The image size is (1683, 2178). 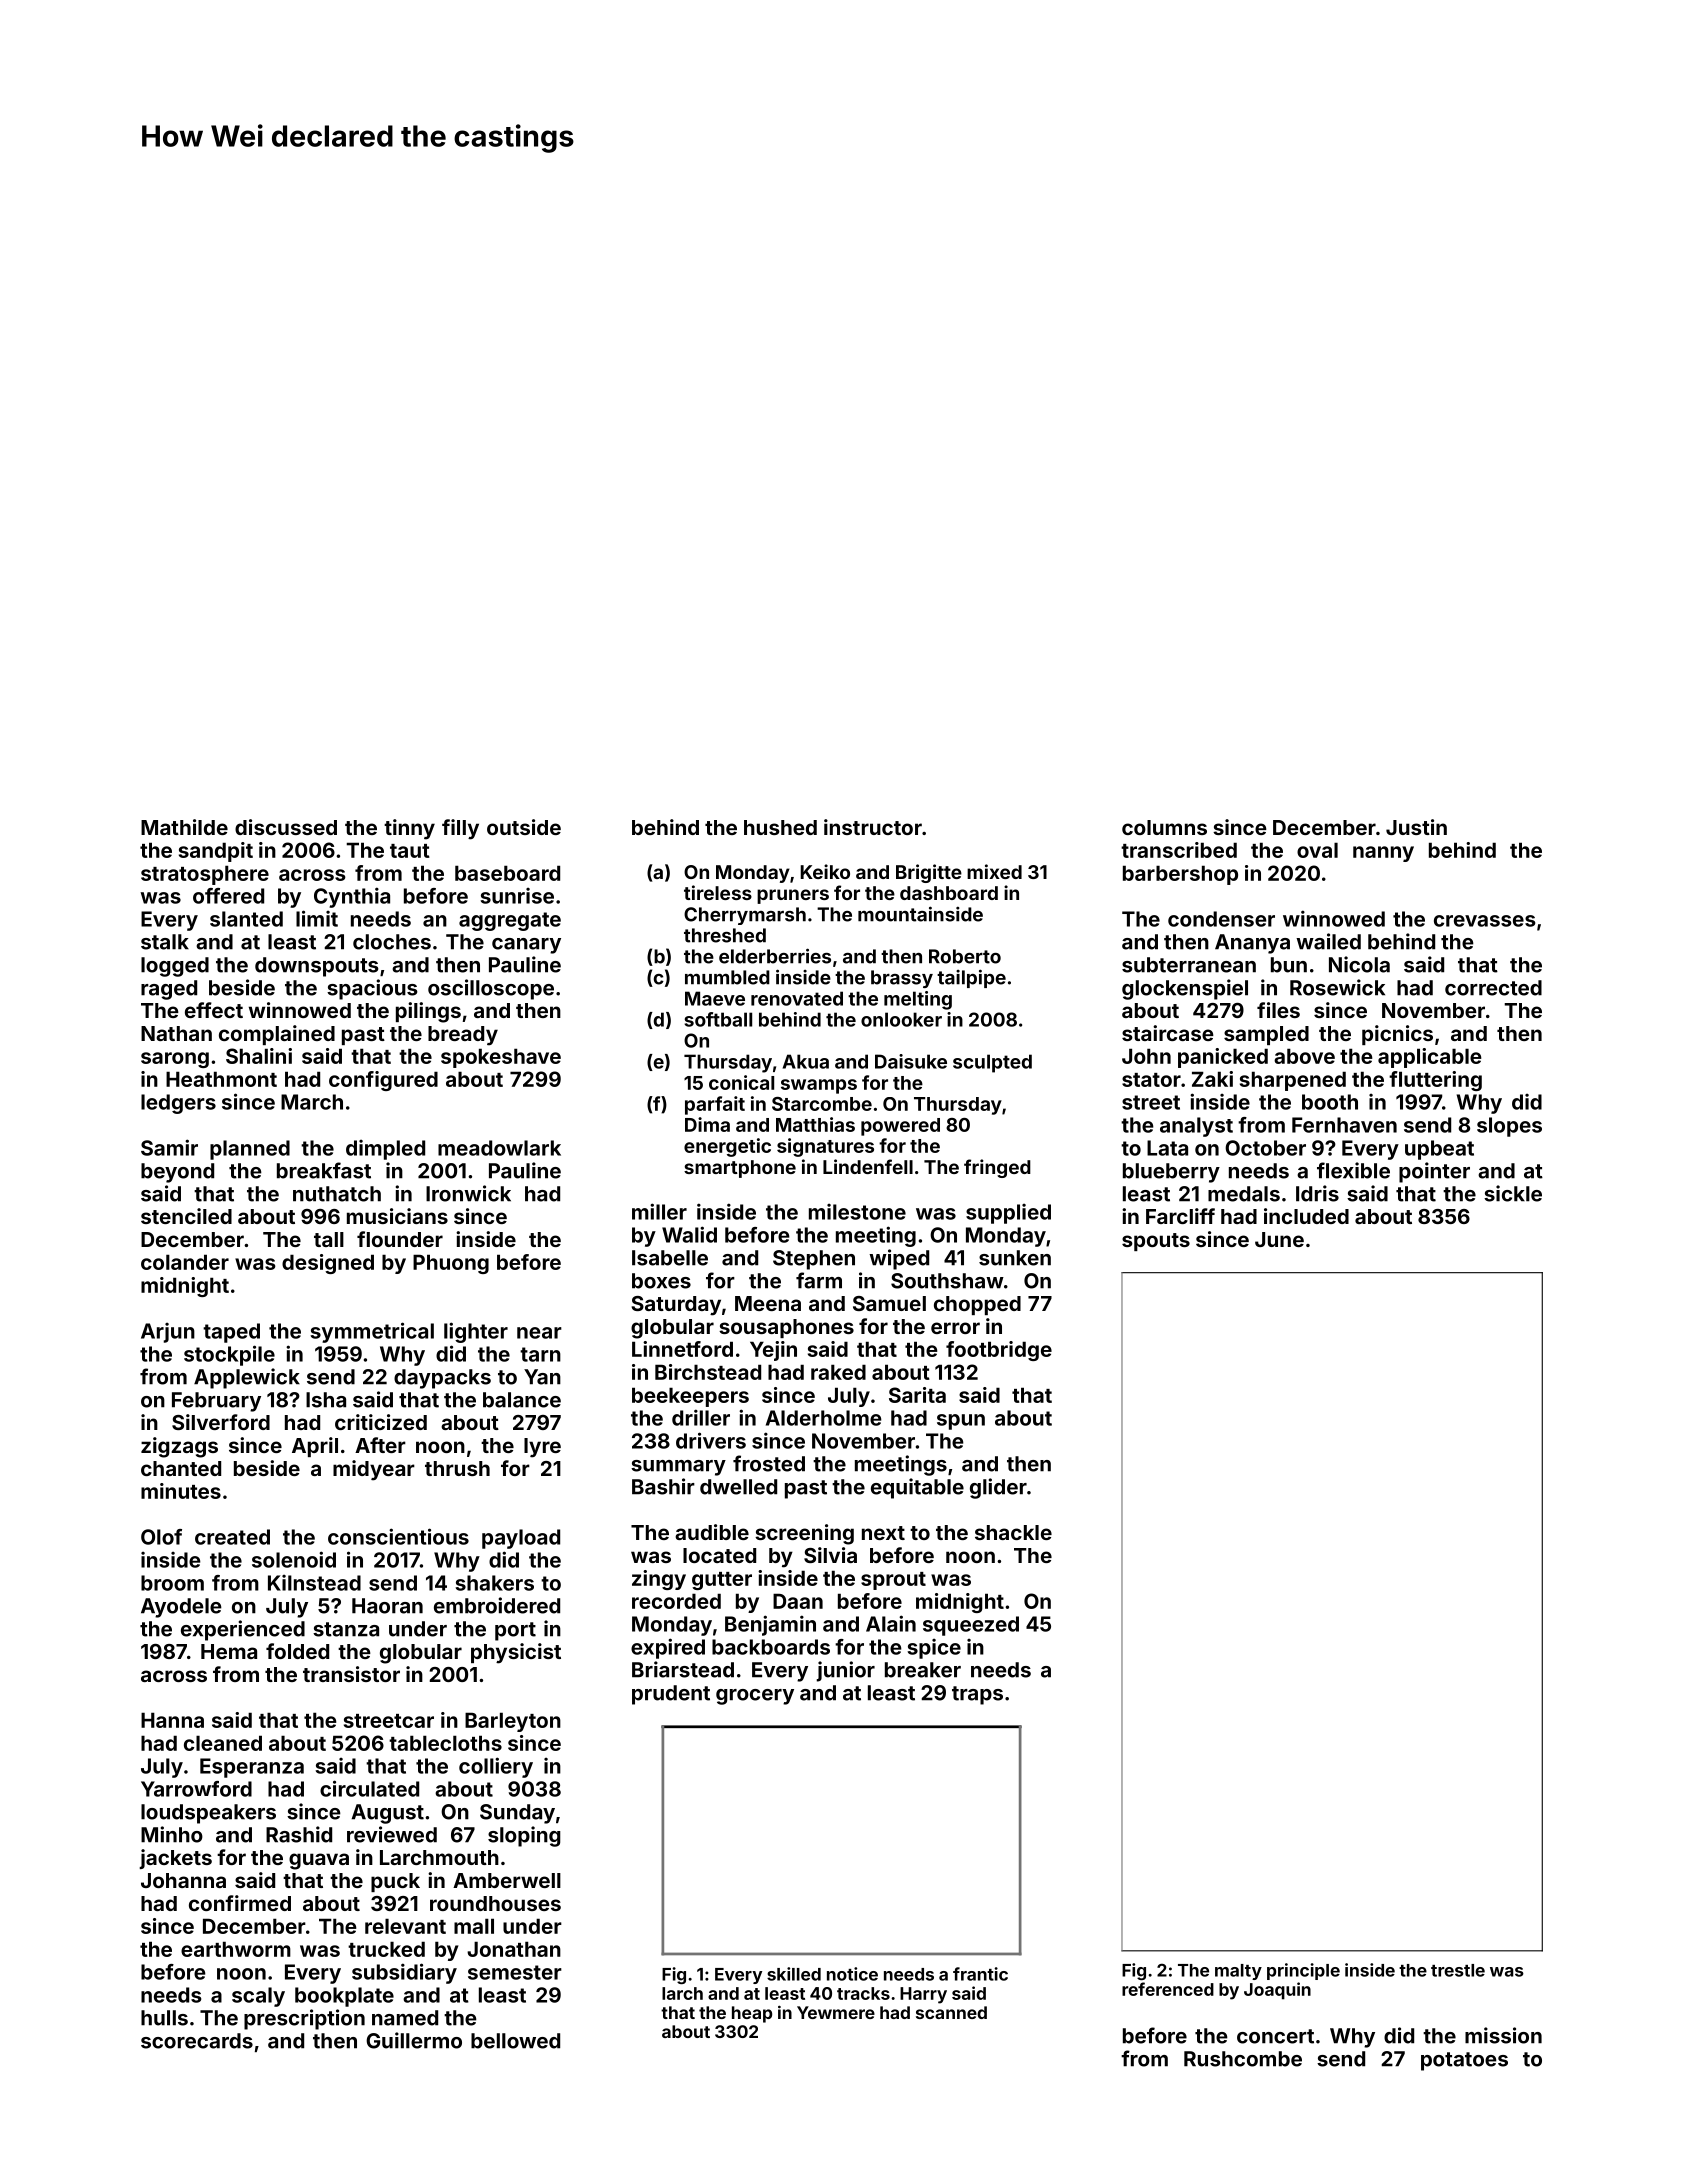 I want to click on Guillermo, so click(x=414, y=2040).
